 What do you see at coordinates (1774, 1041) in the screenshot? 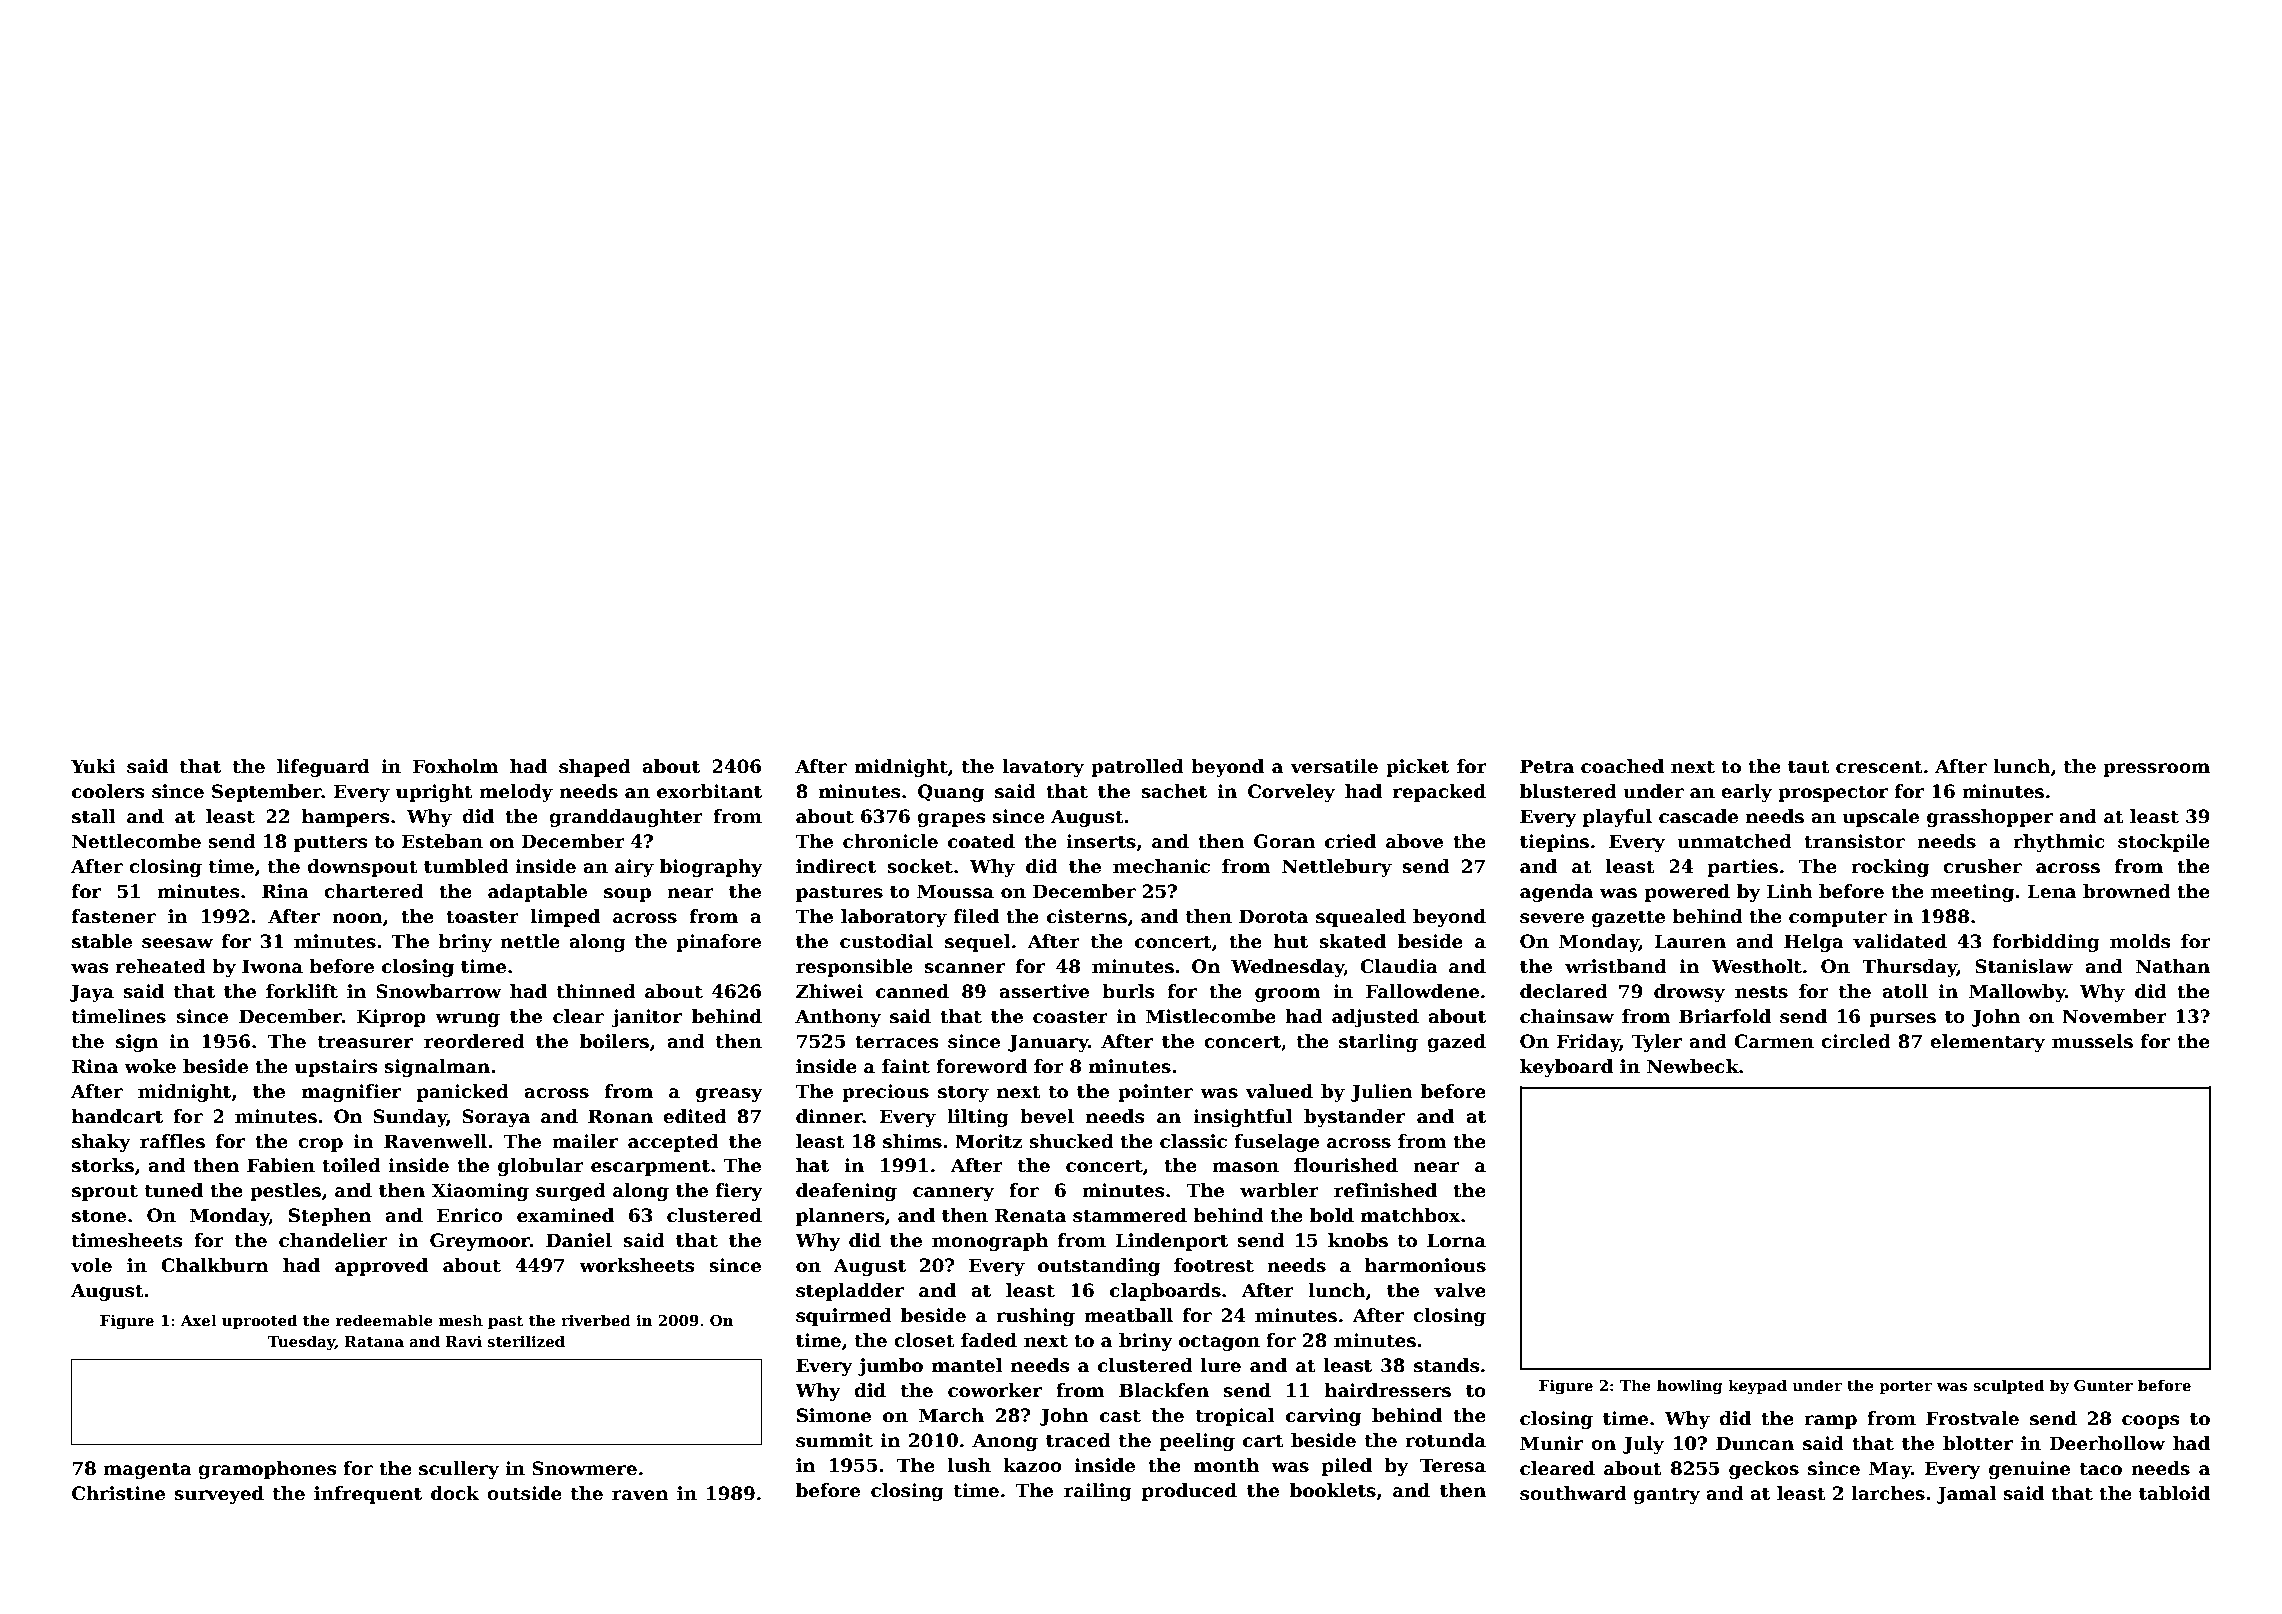
I see `Carmen` at bounding box center [1774, 1041].
